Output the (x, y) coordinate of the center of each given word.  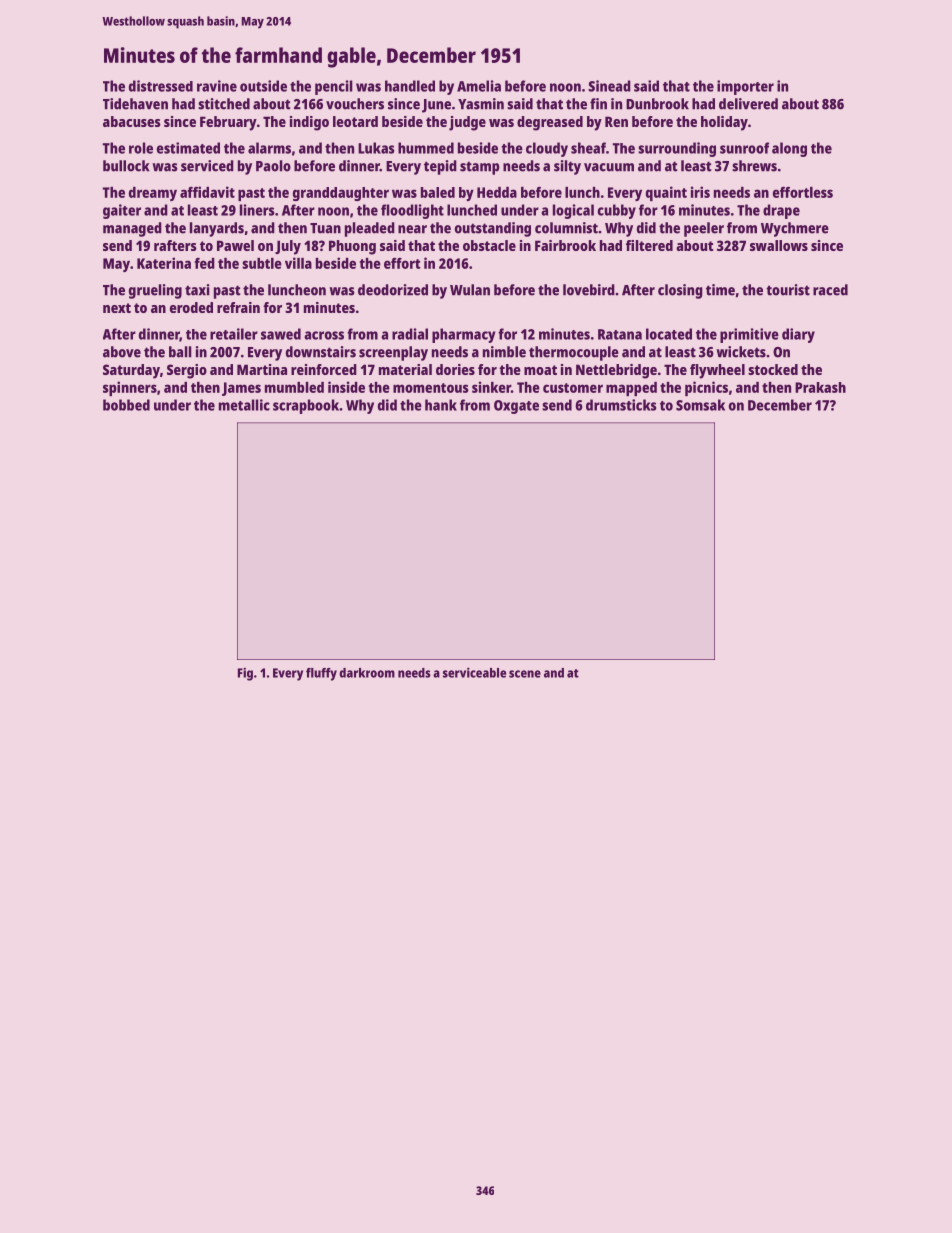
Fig (245, 674)
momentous (431, 388)
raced (830, 290)
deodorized (393, 290)
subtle (262, 263)
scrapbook (306, 406)
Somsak (700, 405)
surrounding (677, 149)
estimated (188, 148)
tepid (440, 167)
